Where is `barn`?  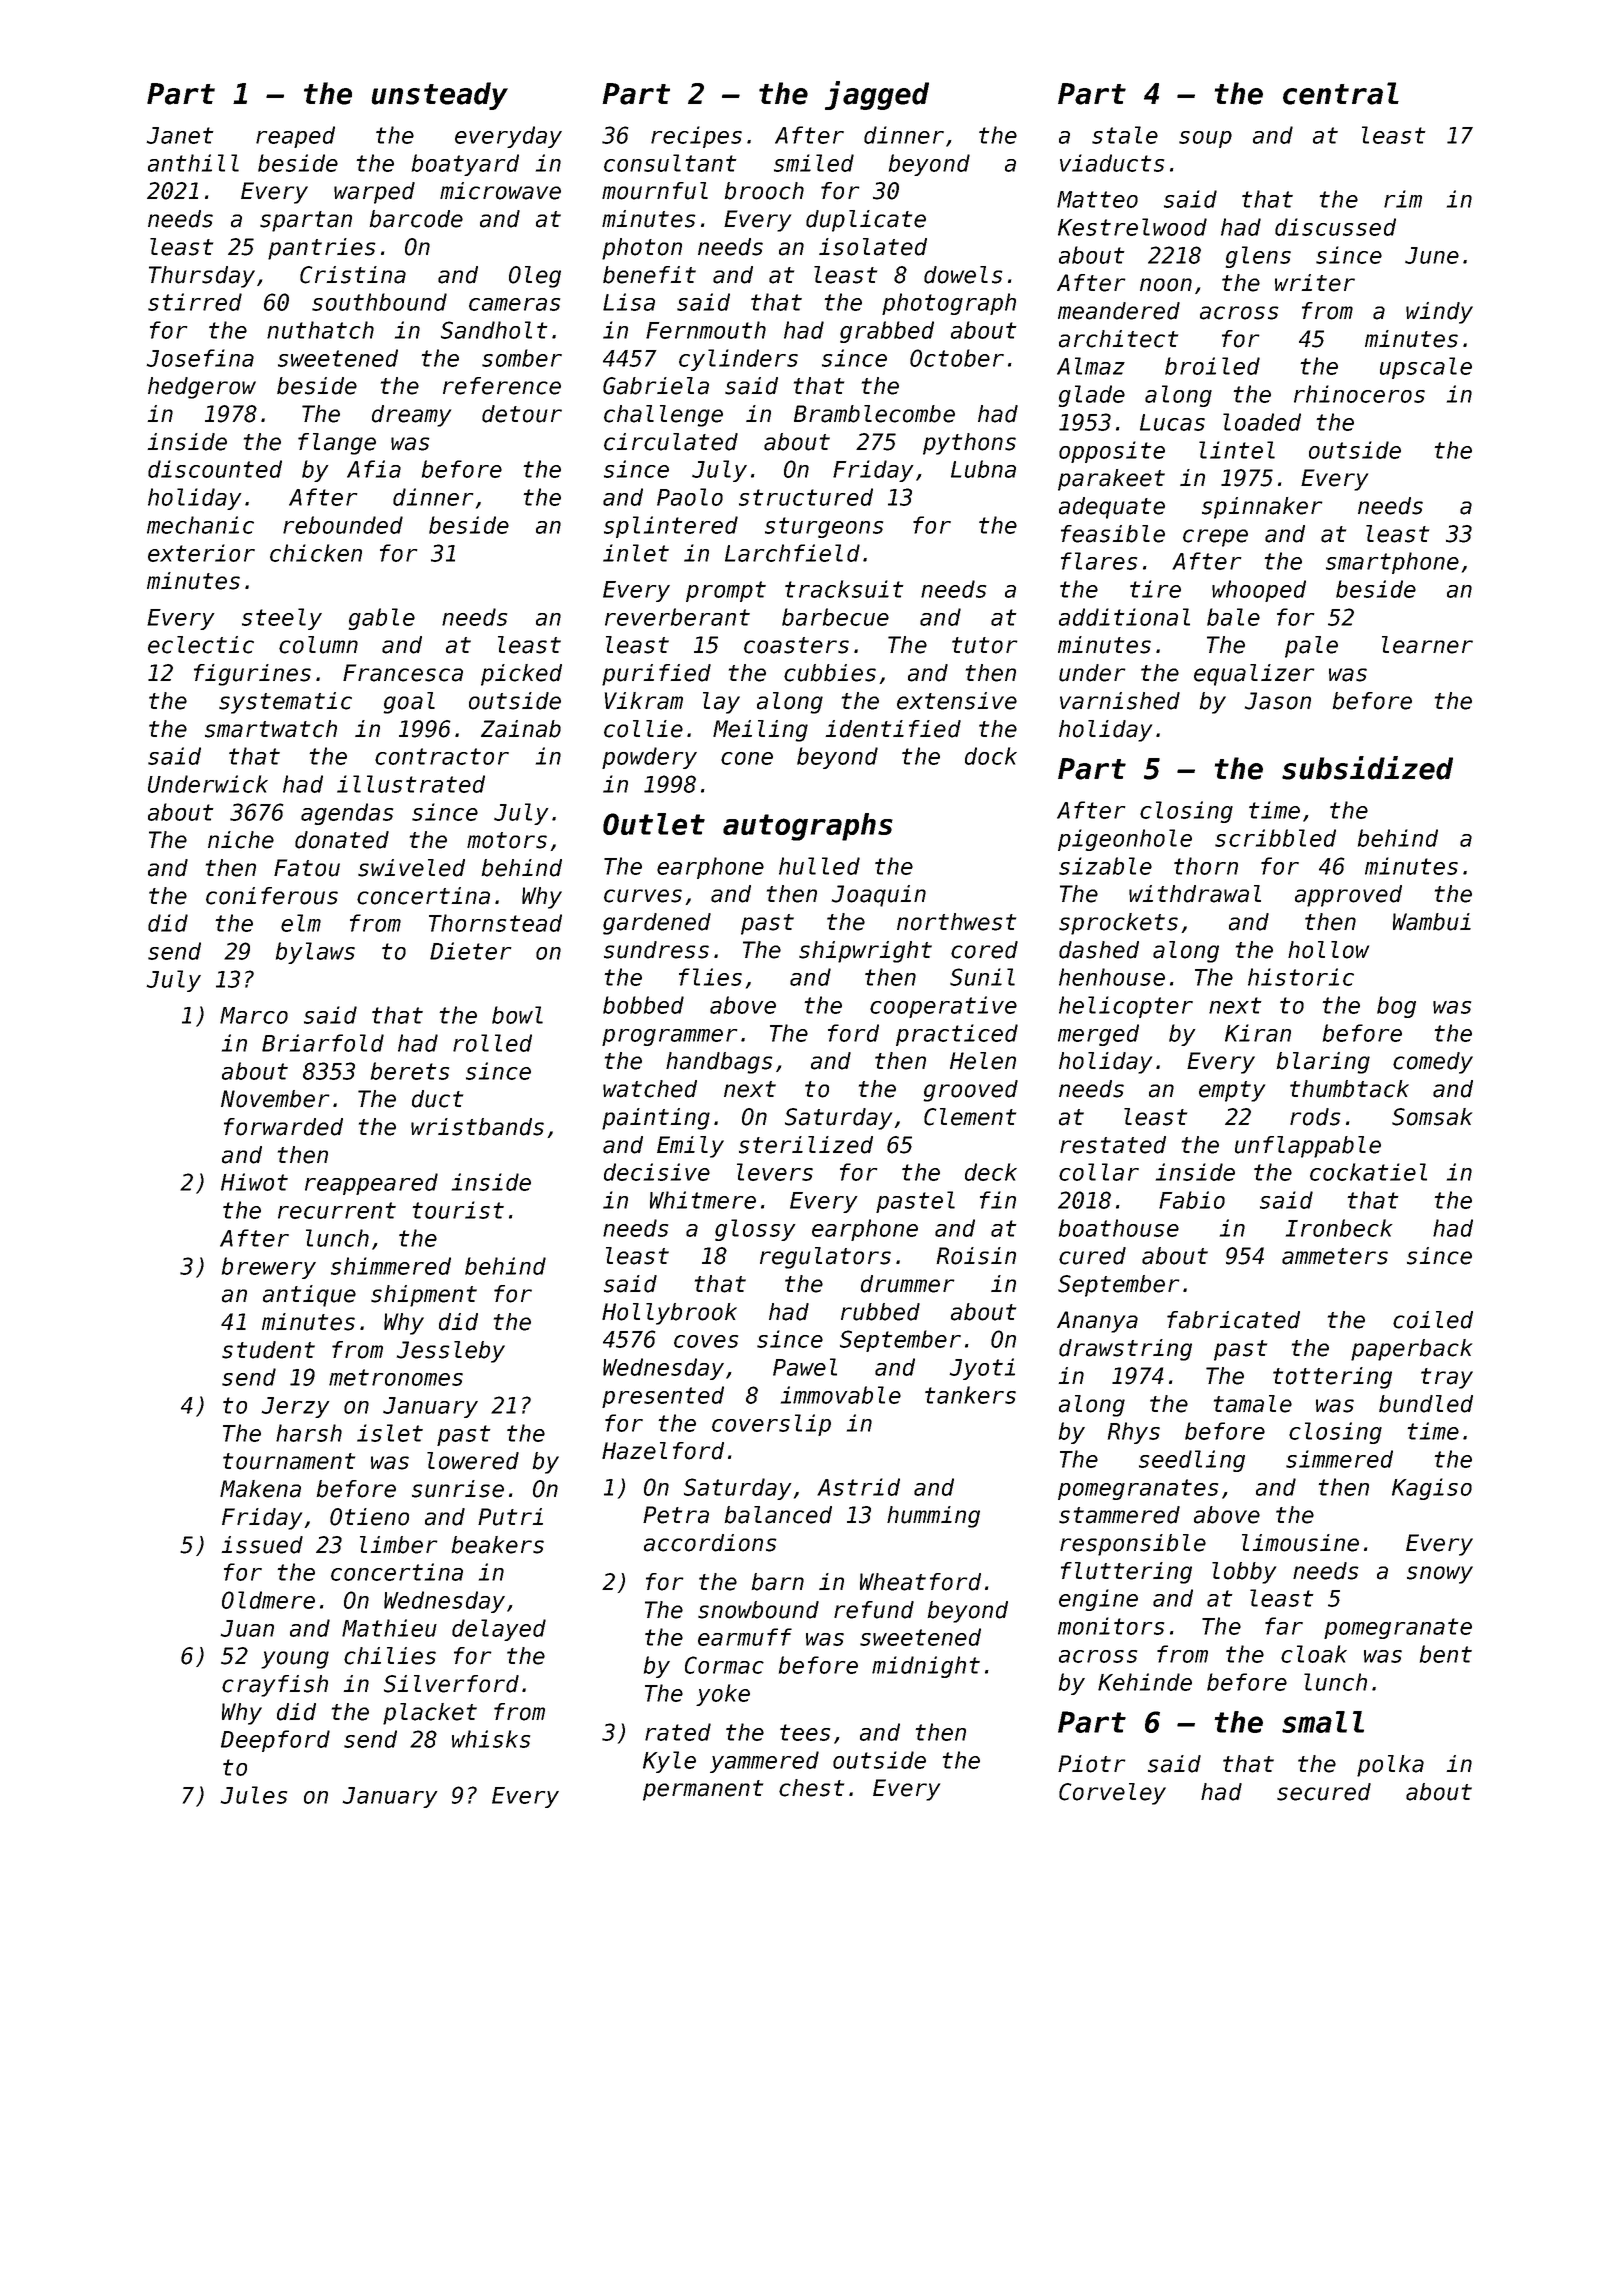 barn is located at coordinates (778, 1582).
